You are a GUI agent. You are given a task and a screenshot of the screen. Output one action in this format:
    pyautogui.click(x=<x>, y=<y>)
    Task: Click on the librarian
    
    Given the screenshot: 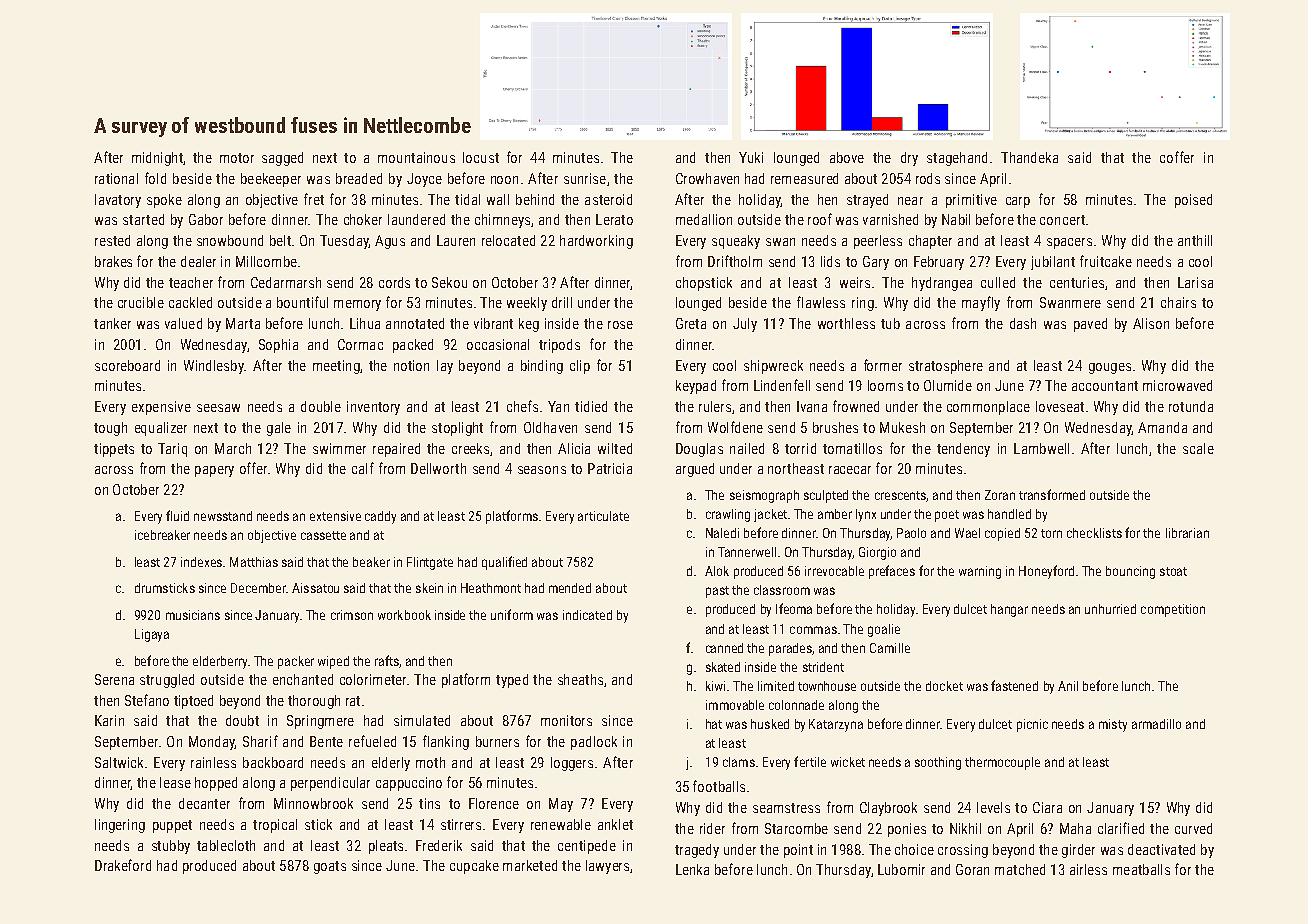 What is the action you would take?
    pyautogui.click(x=1187, y=533)
